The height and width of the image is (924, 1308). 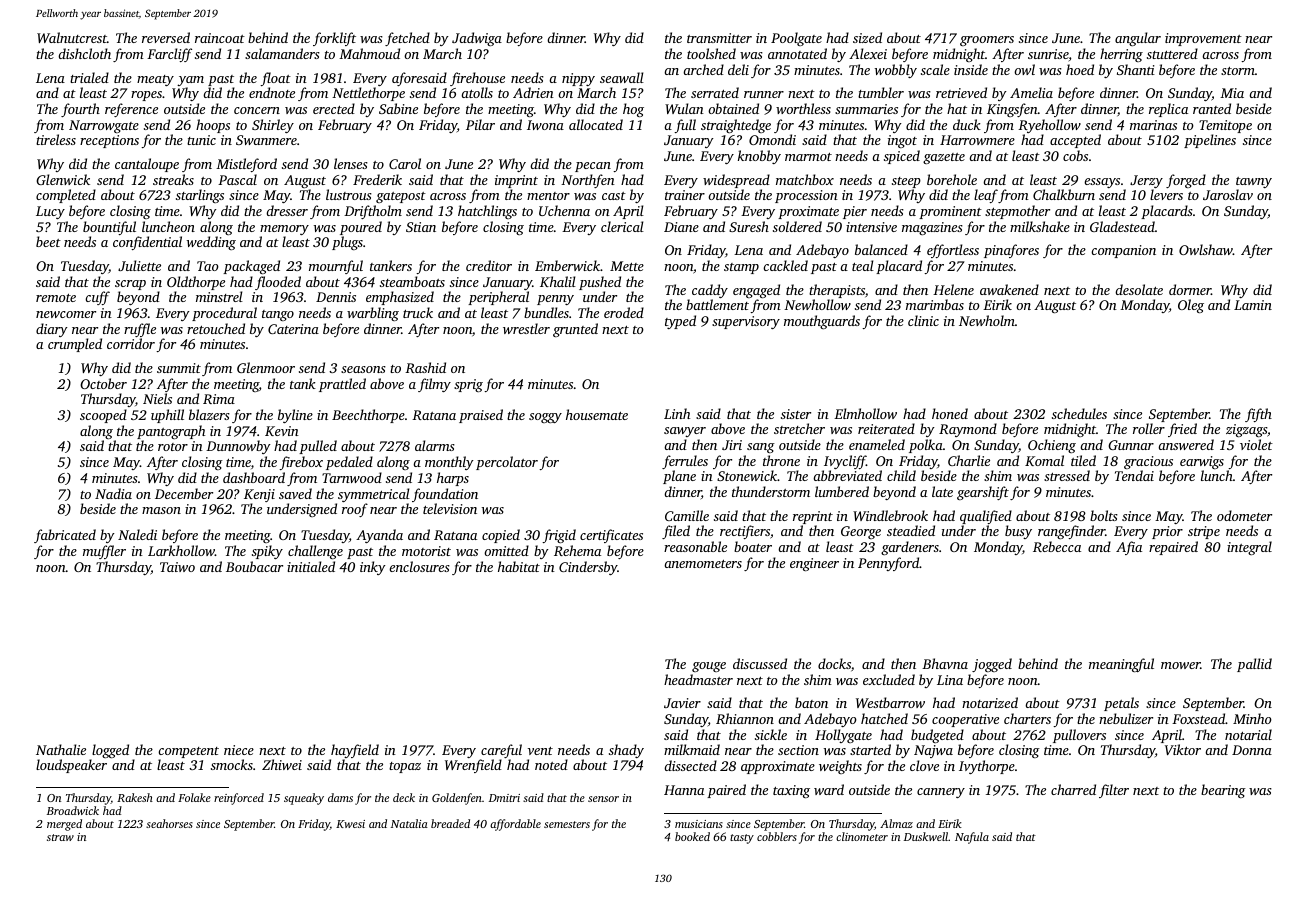 I want to click on improvement, so click(x=1203, y=39).
